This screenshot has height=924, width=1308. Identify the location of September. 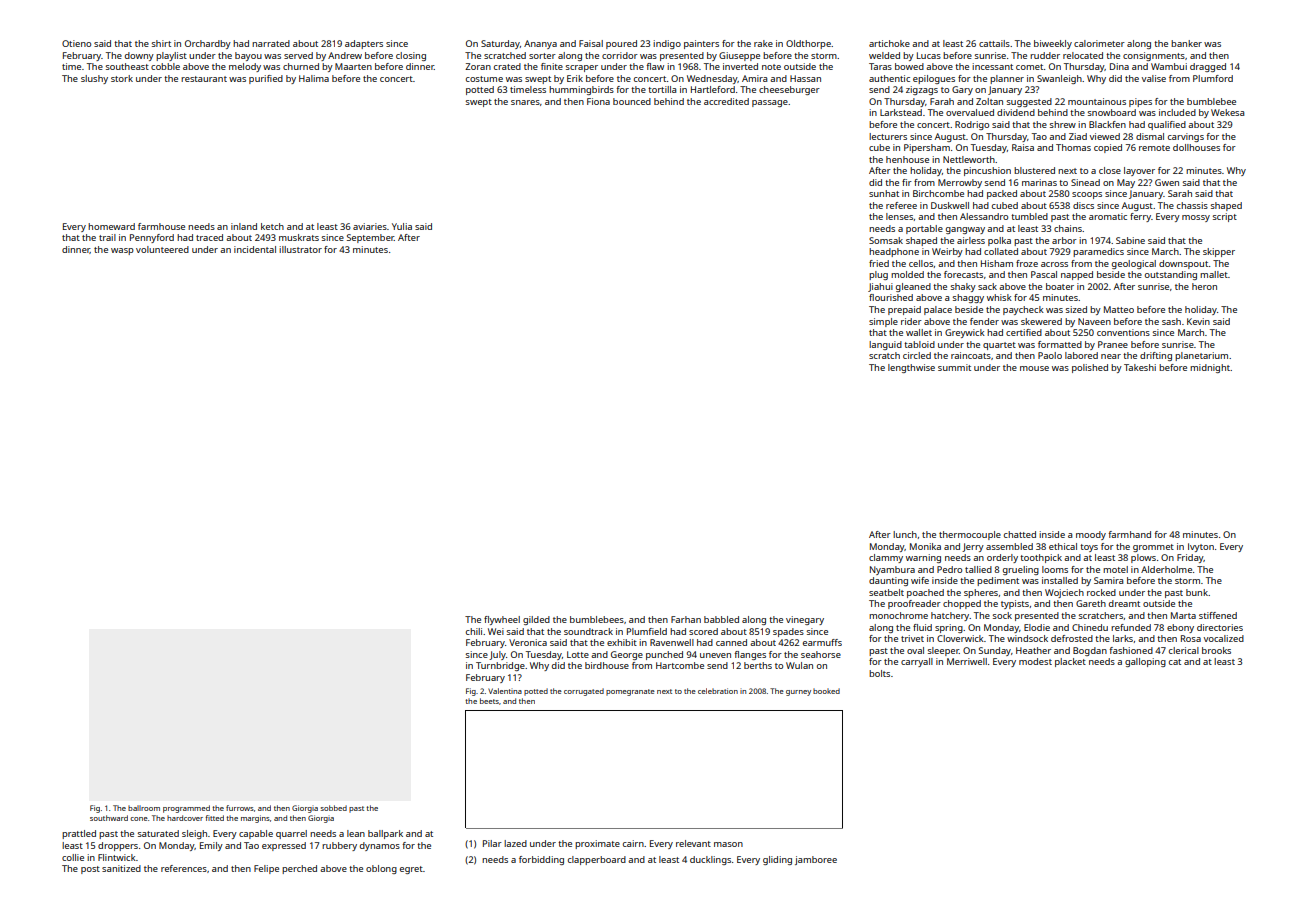
(370, 238).
